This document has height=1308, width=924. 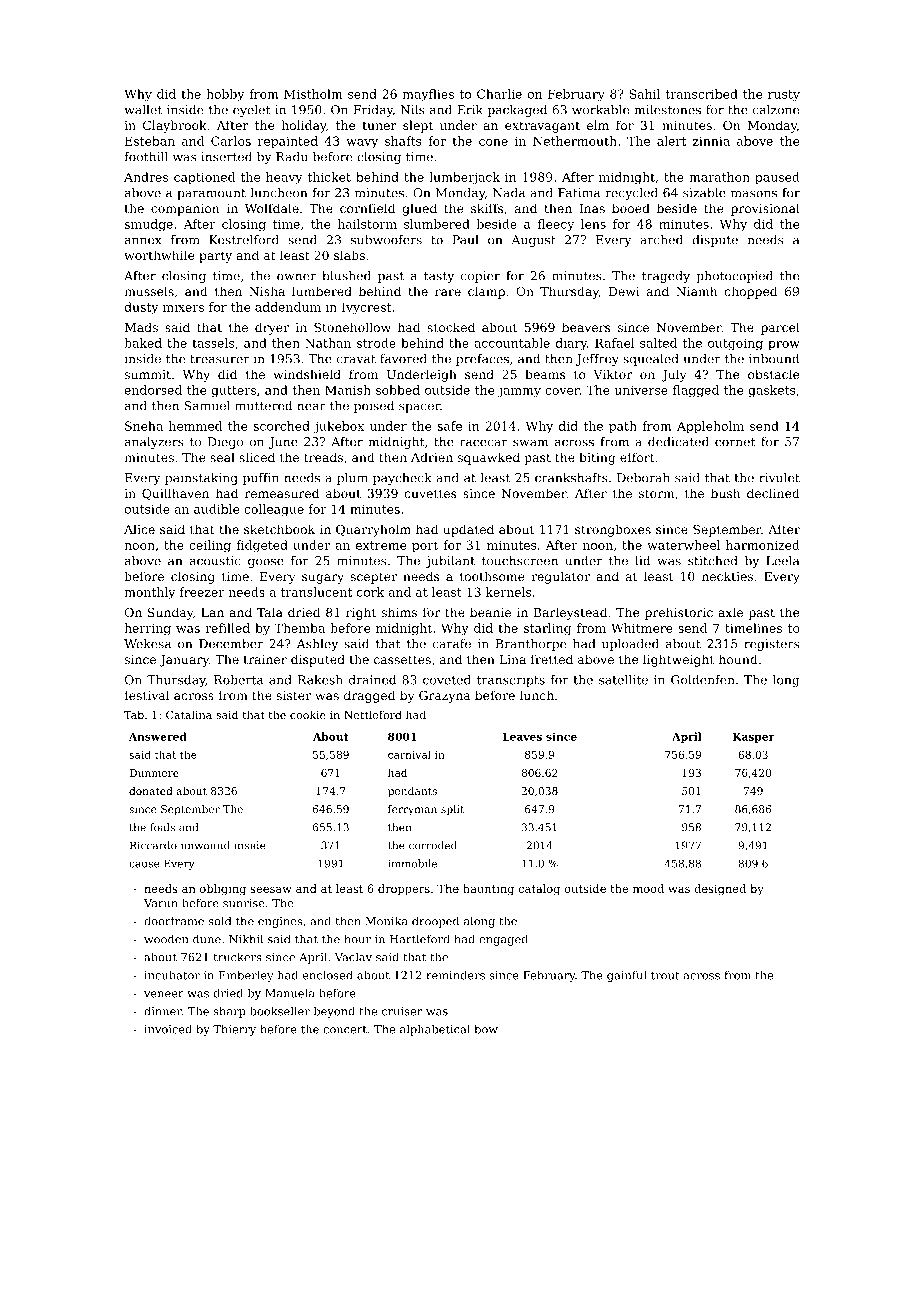 I want to click on Kasper, so click(x=754, y=738).
